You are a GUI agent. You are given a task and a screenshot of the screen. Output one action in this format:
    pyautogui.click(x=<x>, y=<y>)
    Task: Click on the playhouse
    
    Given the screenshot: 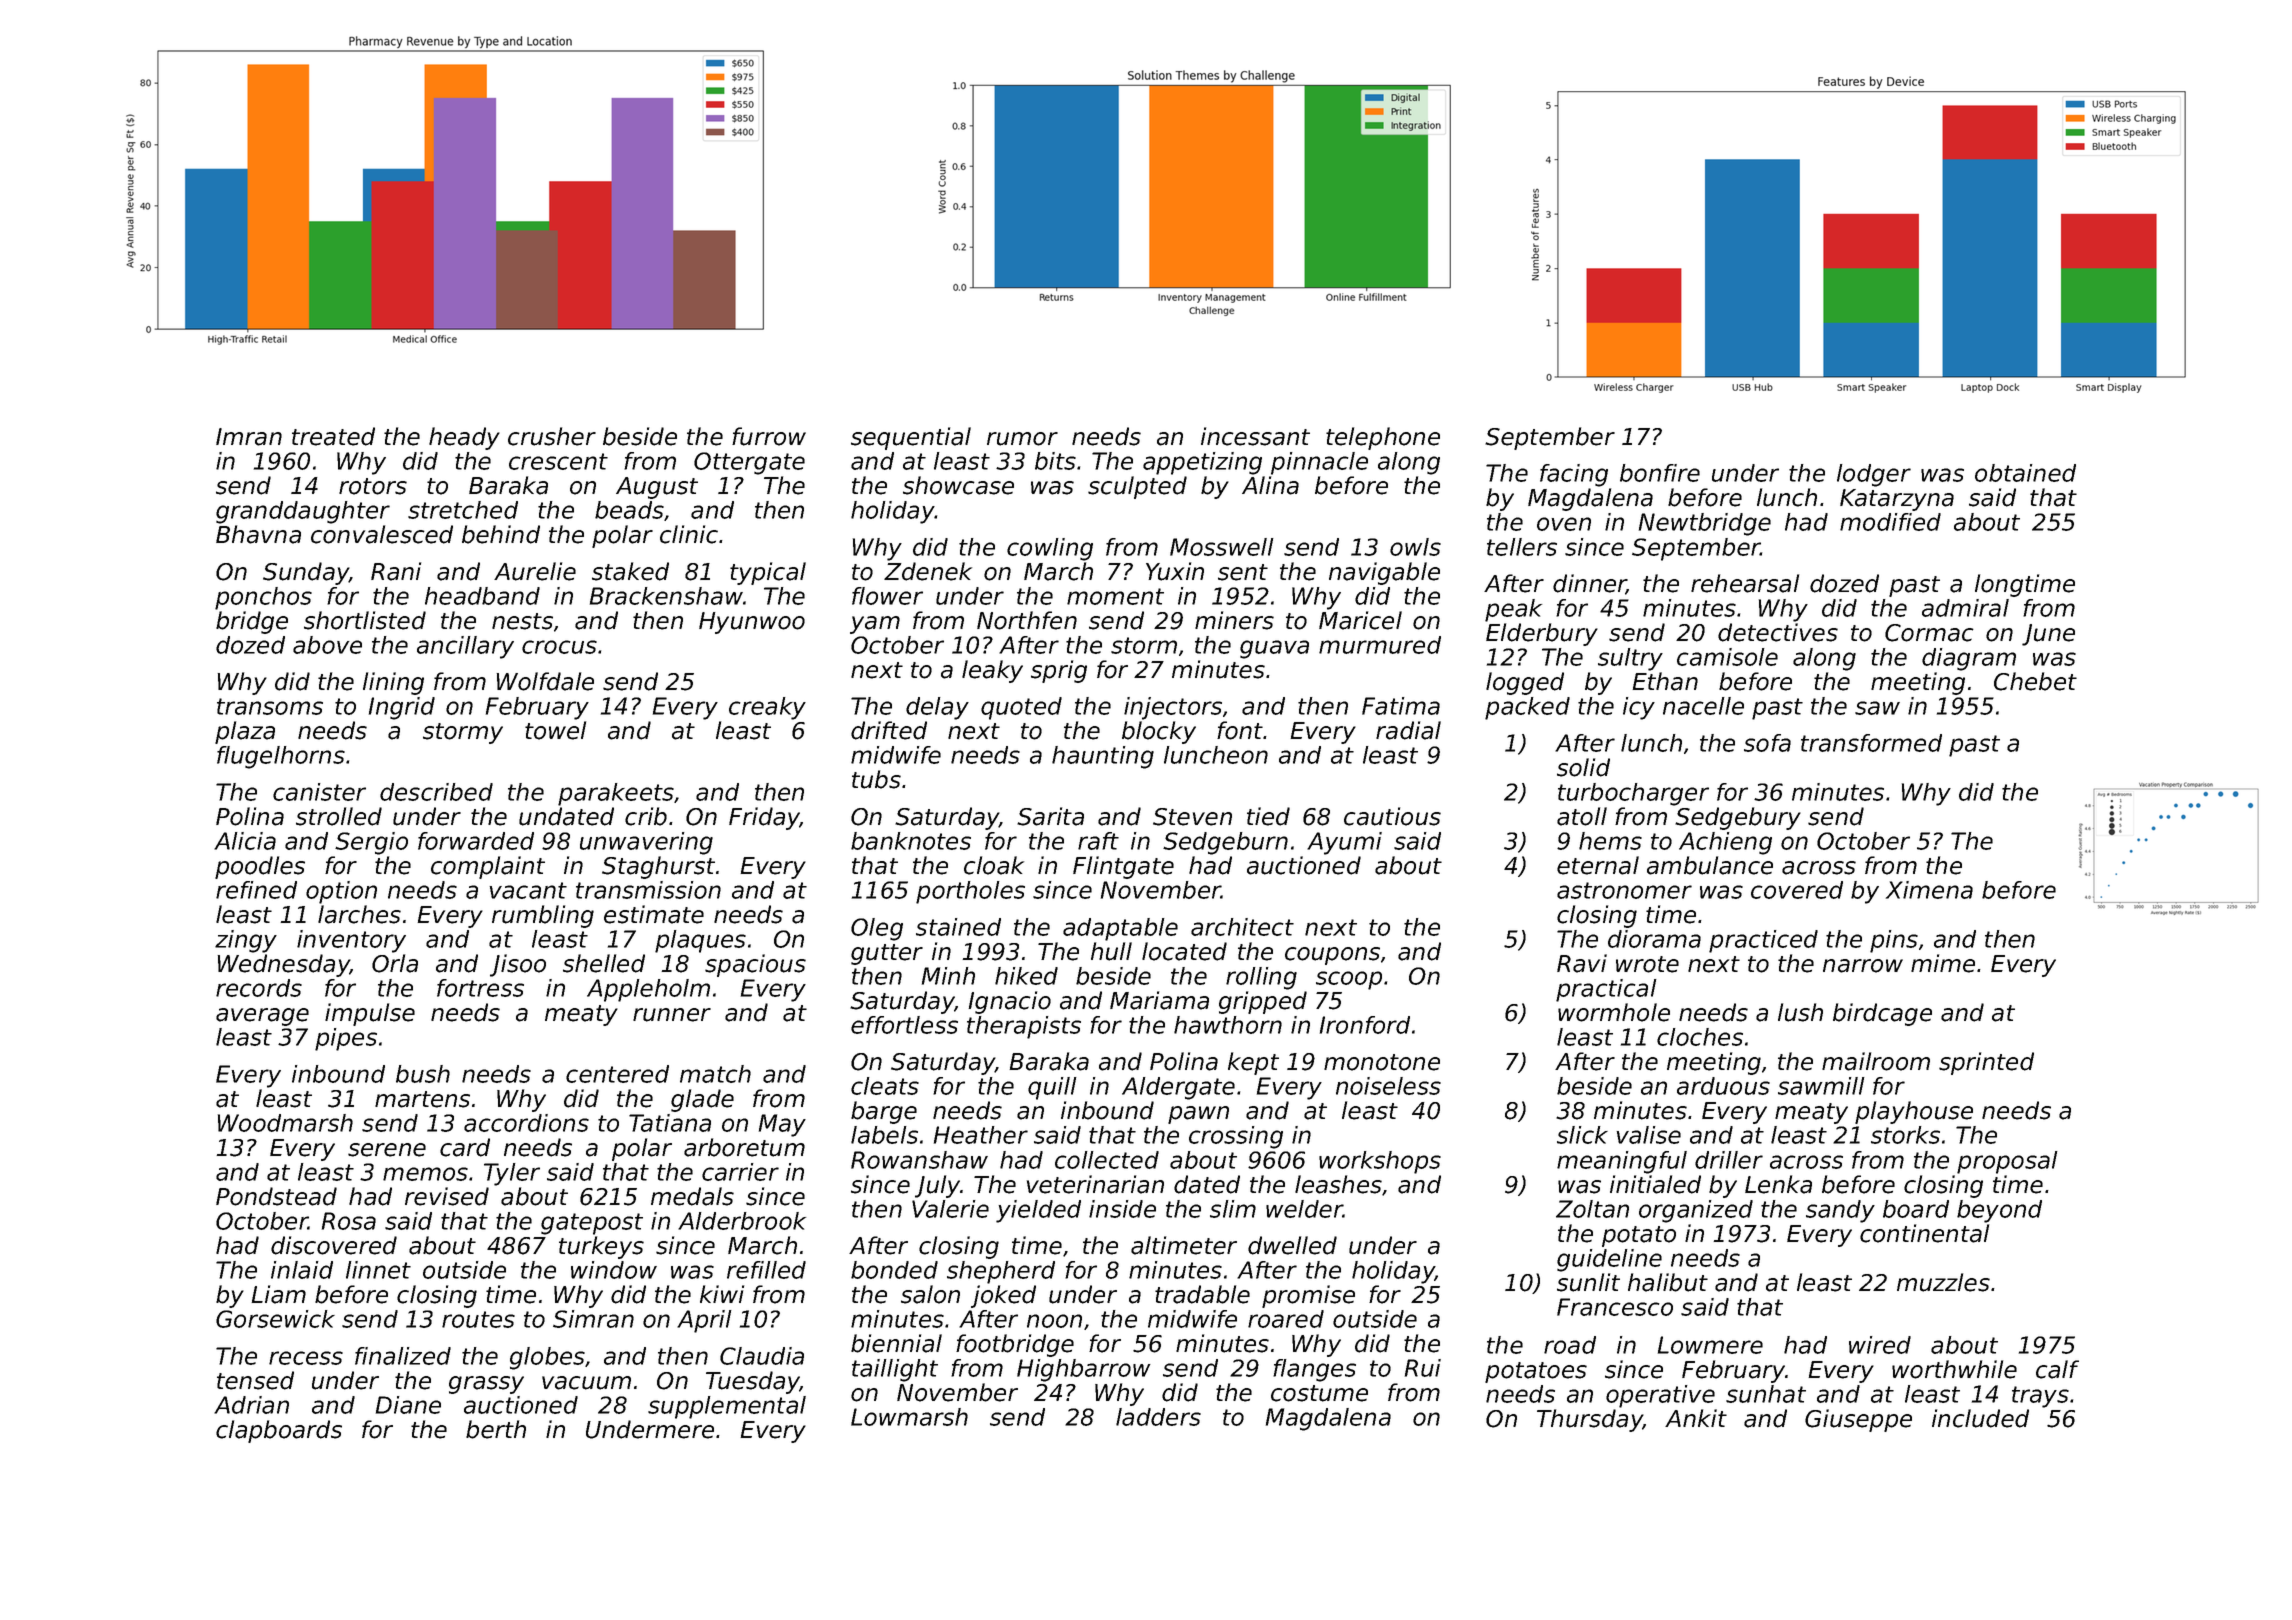 What is the action you would take?
    pyautogui.click(x=1914, y=1112)
